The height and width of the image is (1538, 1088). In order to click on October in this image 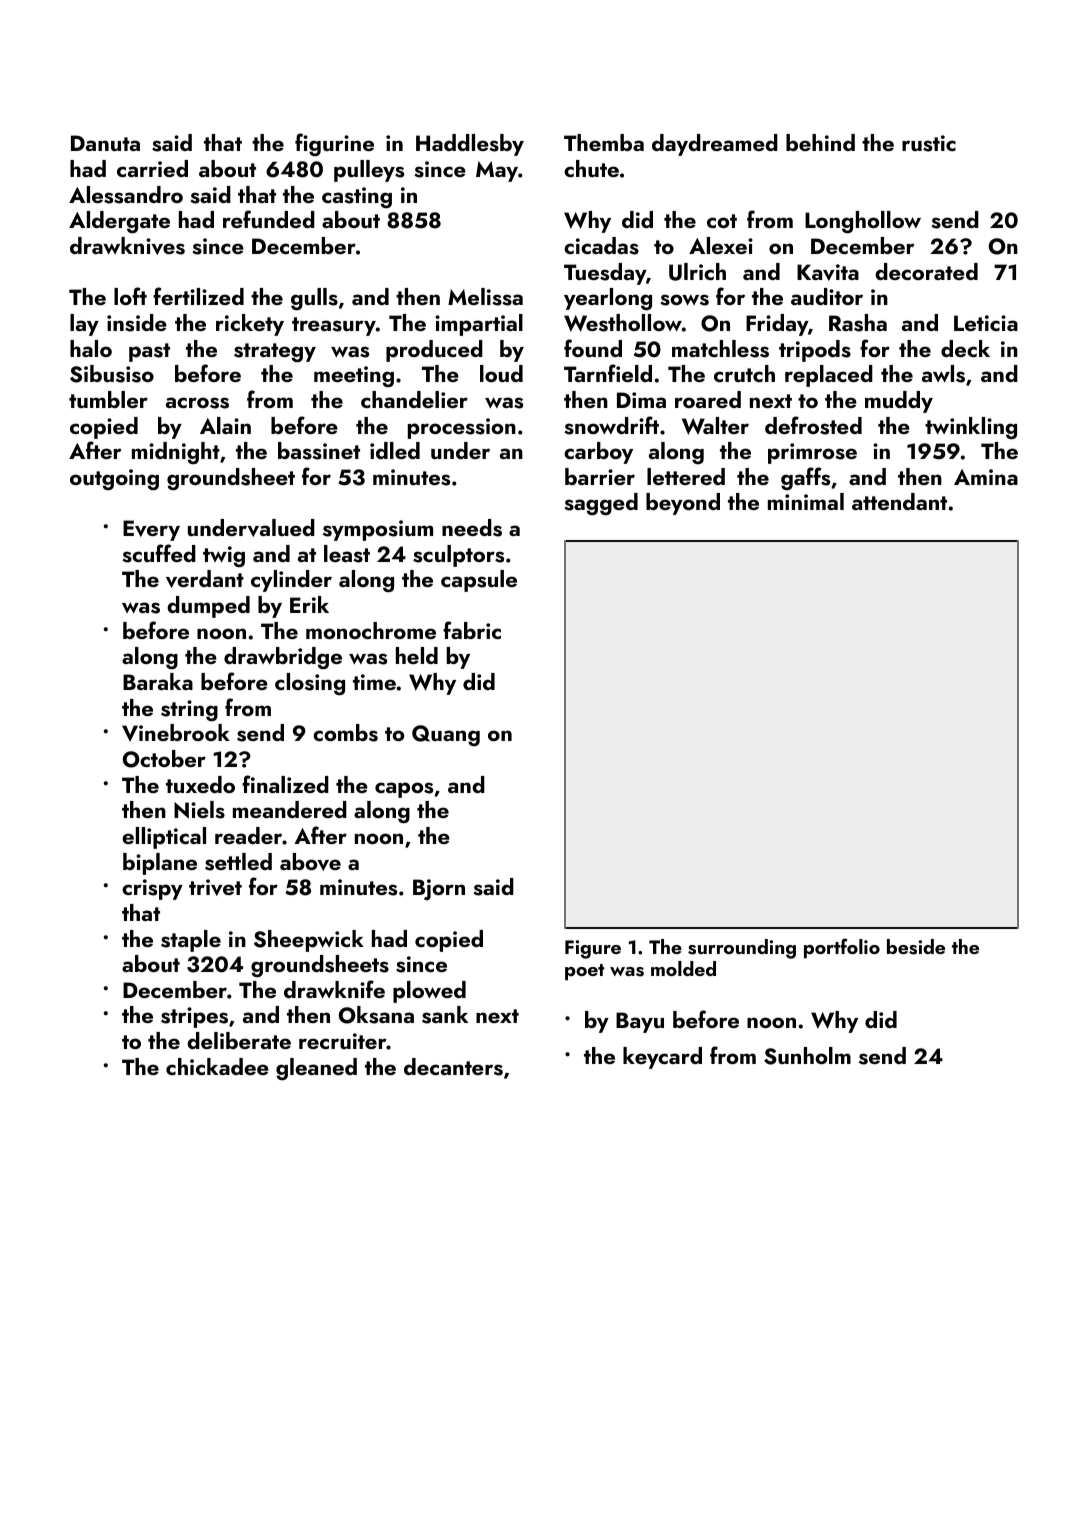, I will do `click(164, 759)`.
